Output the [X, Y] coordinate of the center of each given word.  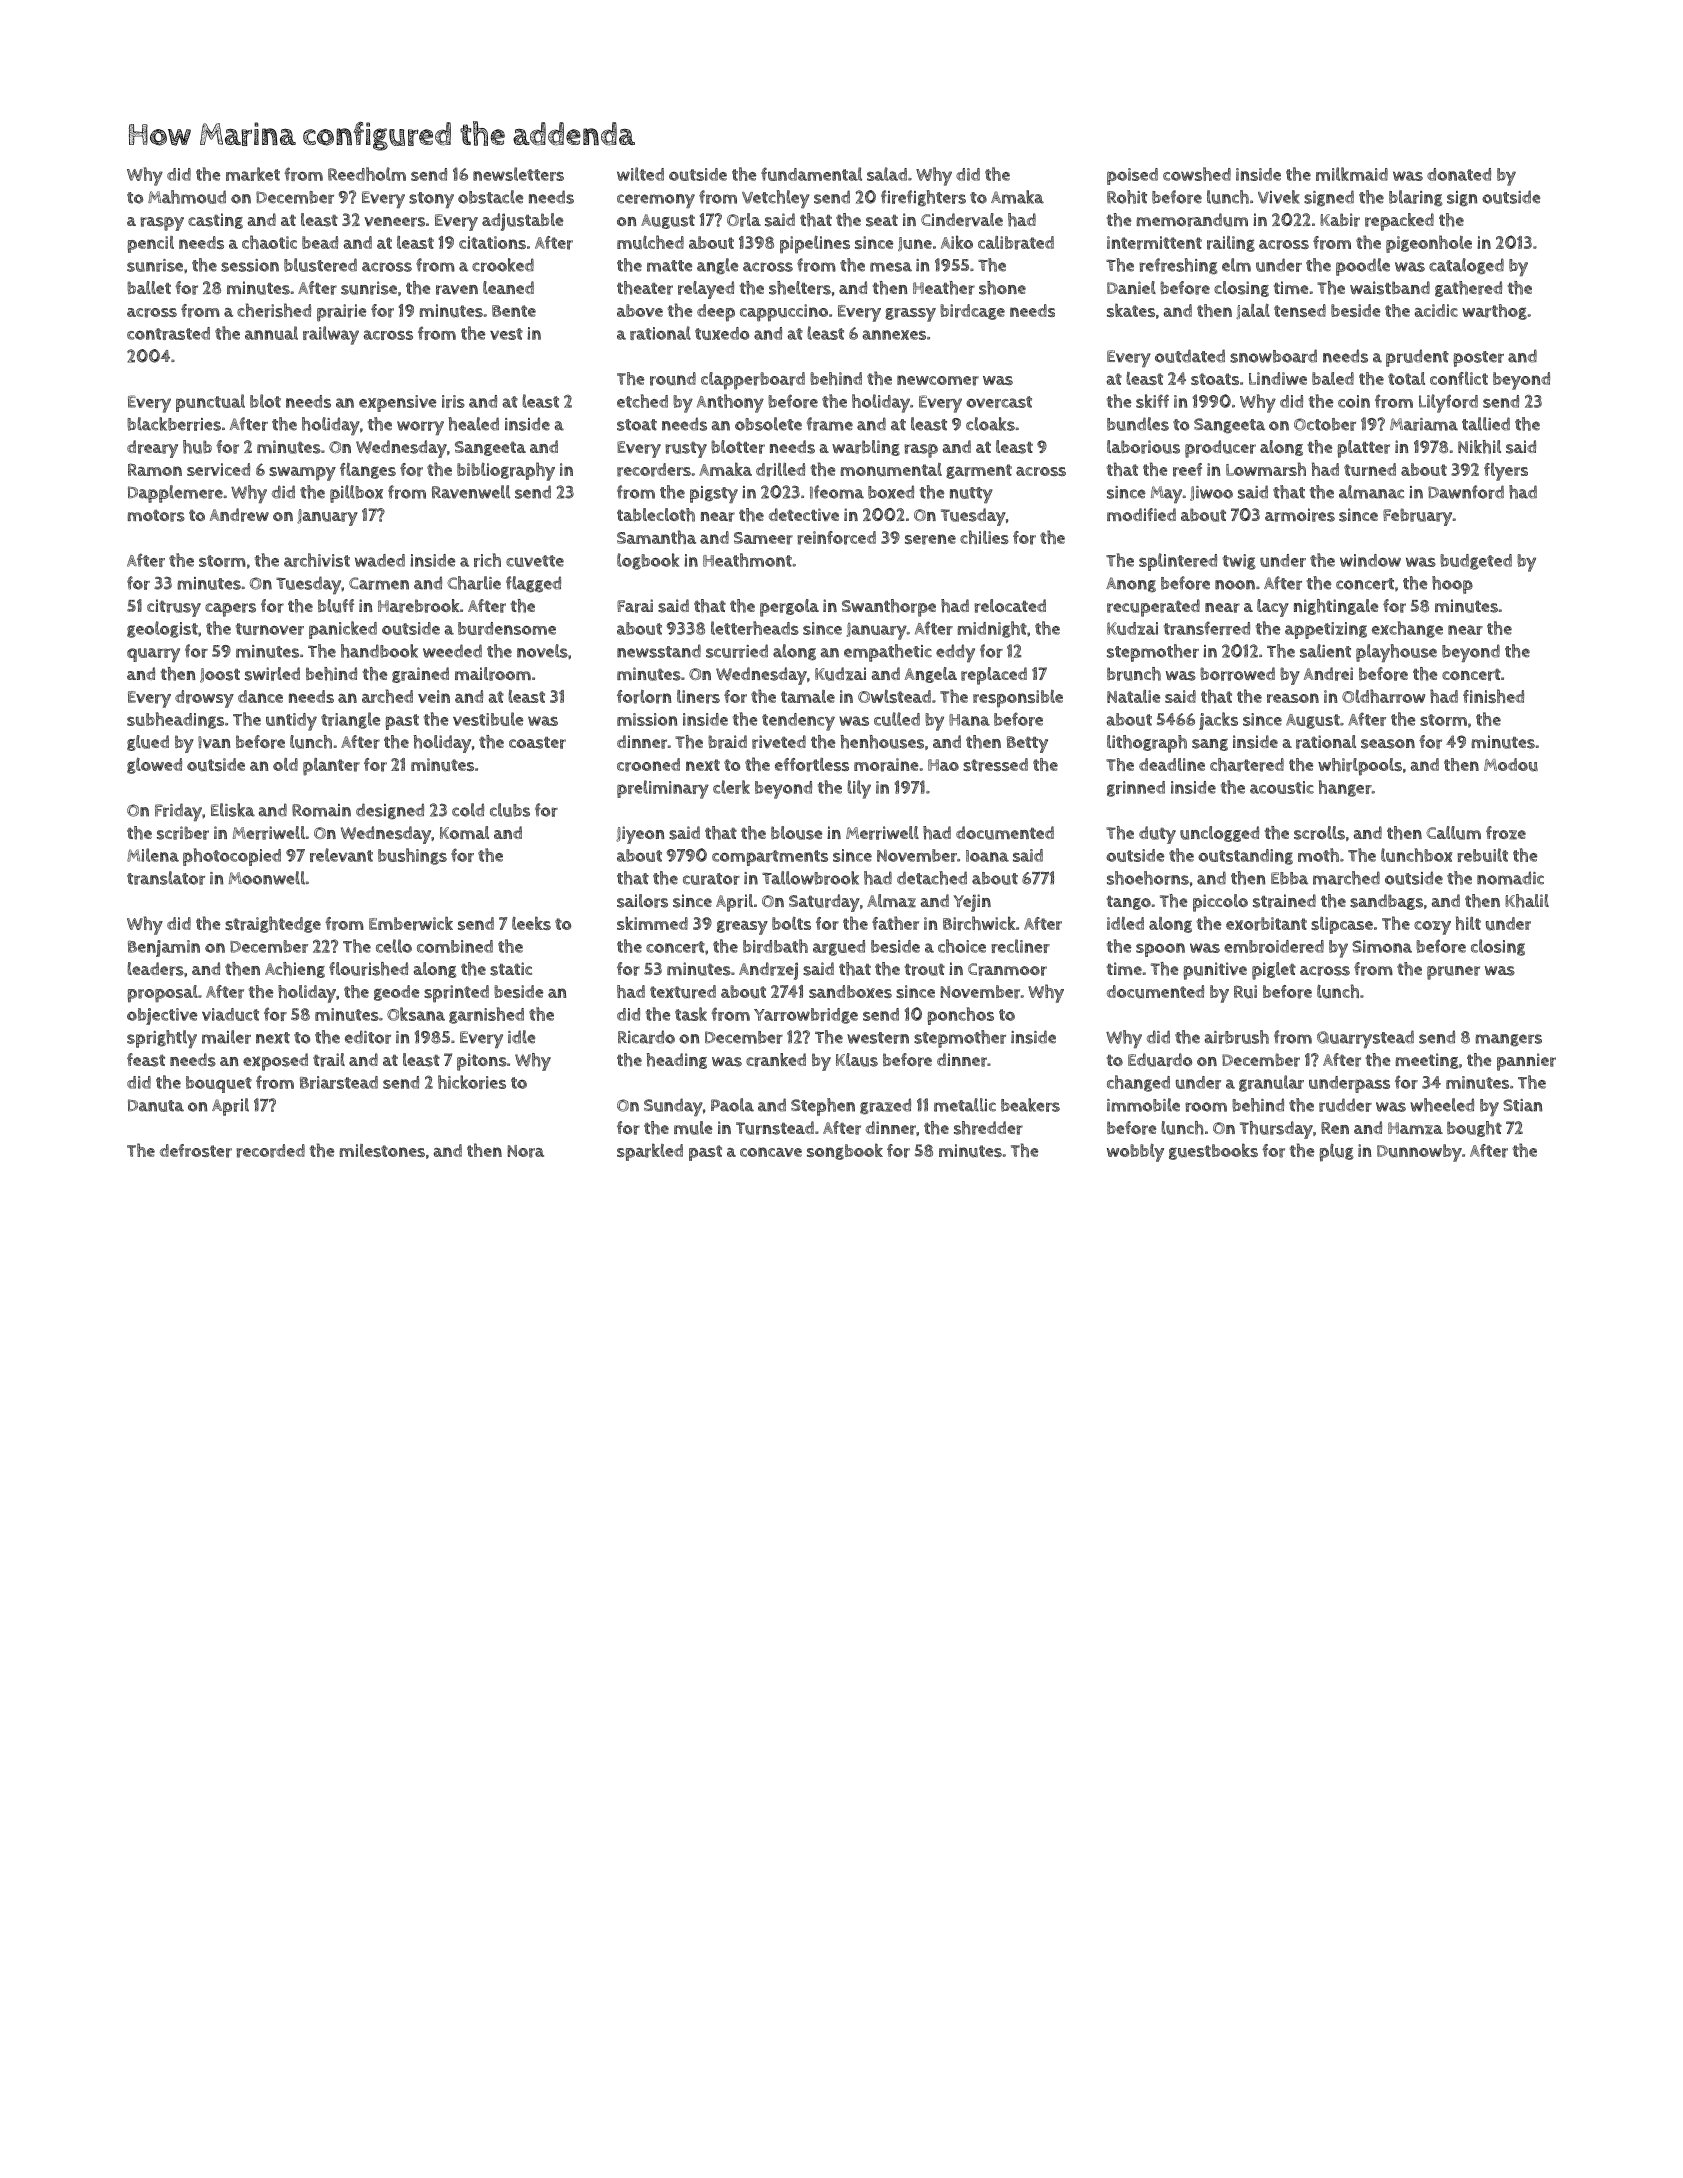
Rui [1245, 992]
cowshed [1197, 174]
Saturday [824, 903]
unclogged [1219, 834]
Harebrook [419, 606]
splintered [1178, 562]
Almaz [891, 901]
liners [698, 697]
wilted [640, 174]
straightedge [273, 924]
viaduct [230, 1014]
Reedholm [367, 174]
